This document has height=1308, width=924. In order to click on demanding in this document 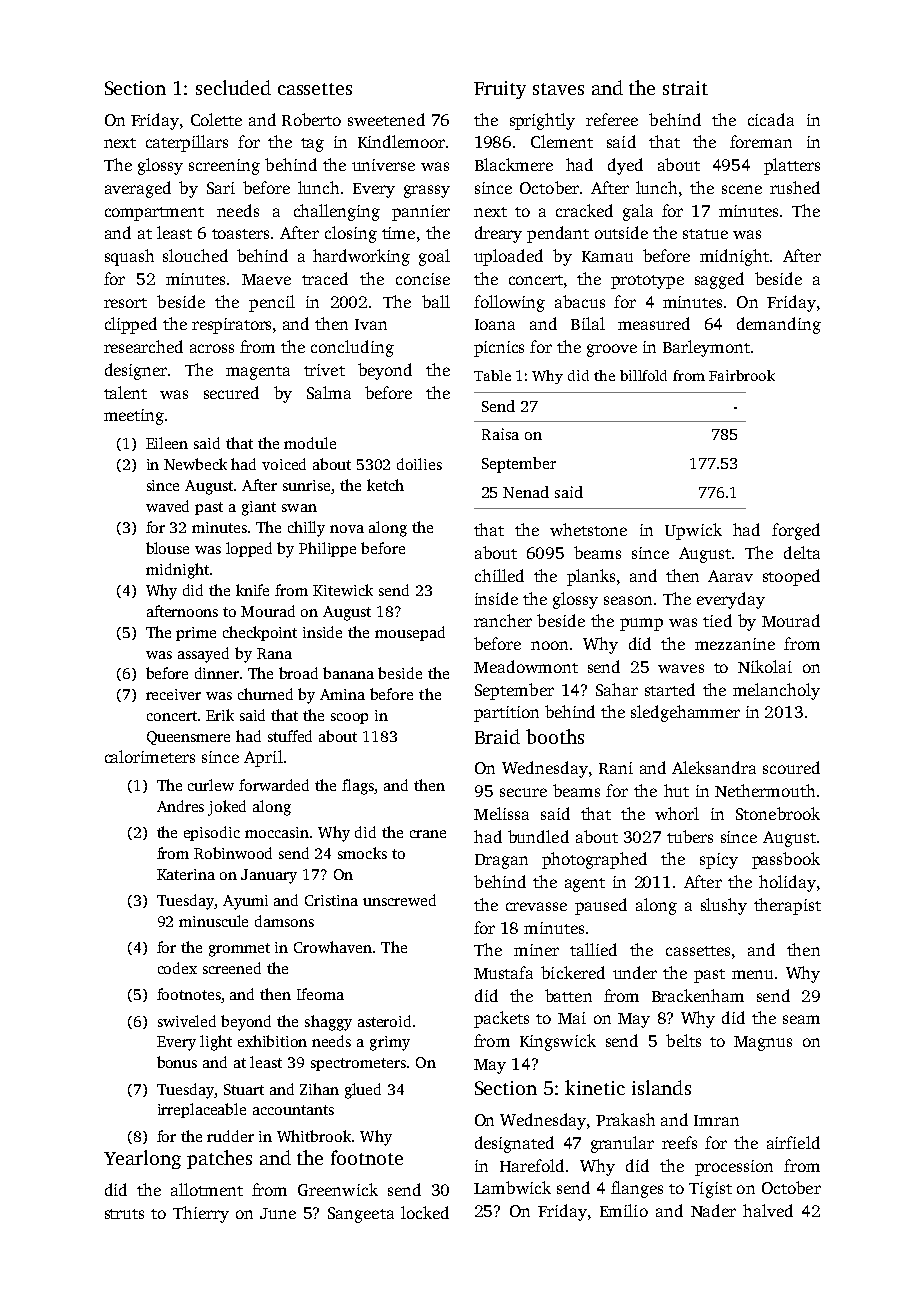, I will do `click(779, 325)`.
